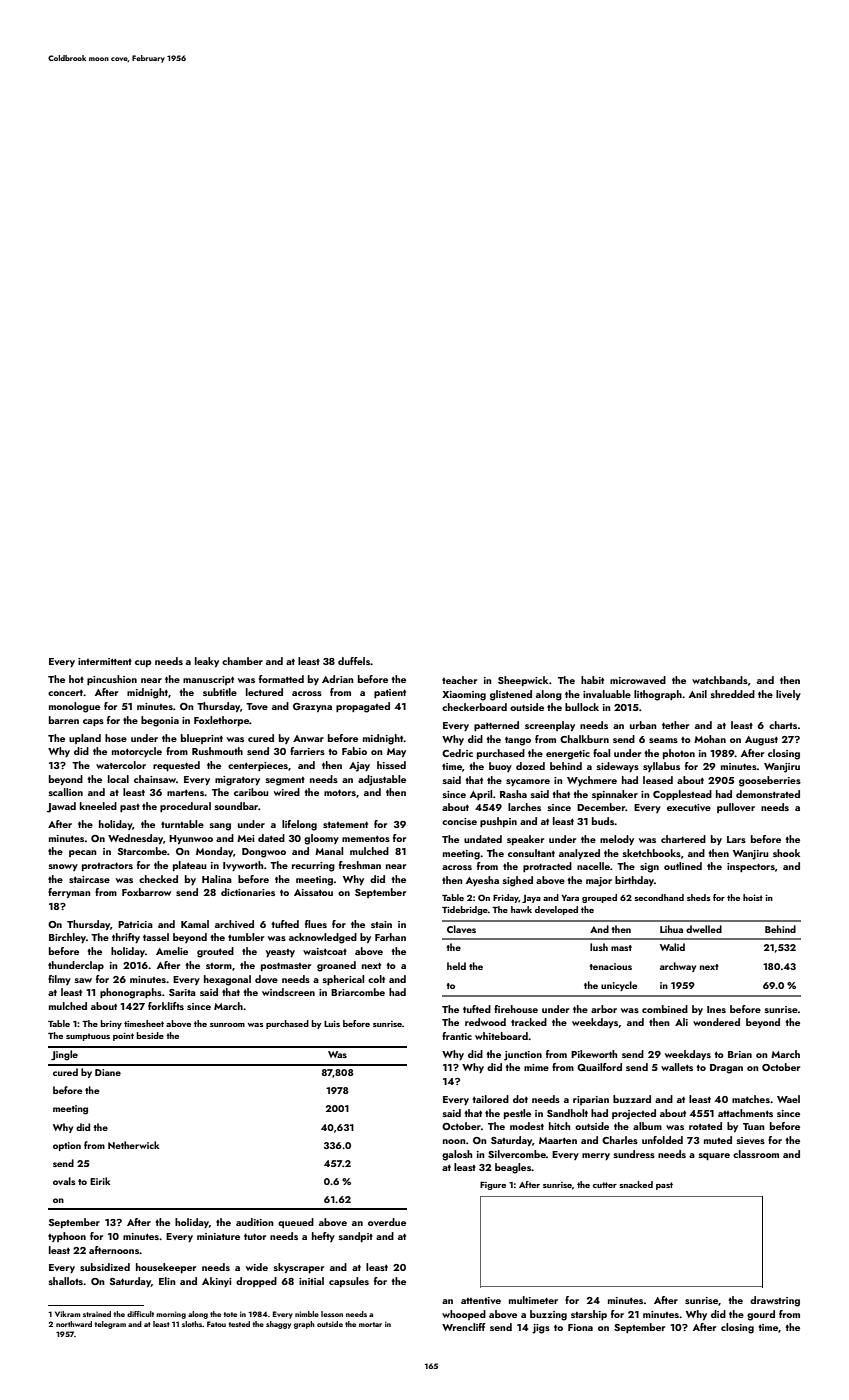 This screenshot has height=1400, width=849. I want to click on firehouse, so click(516, 1009).
